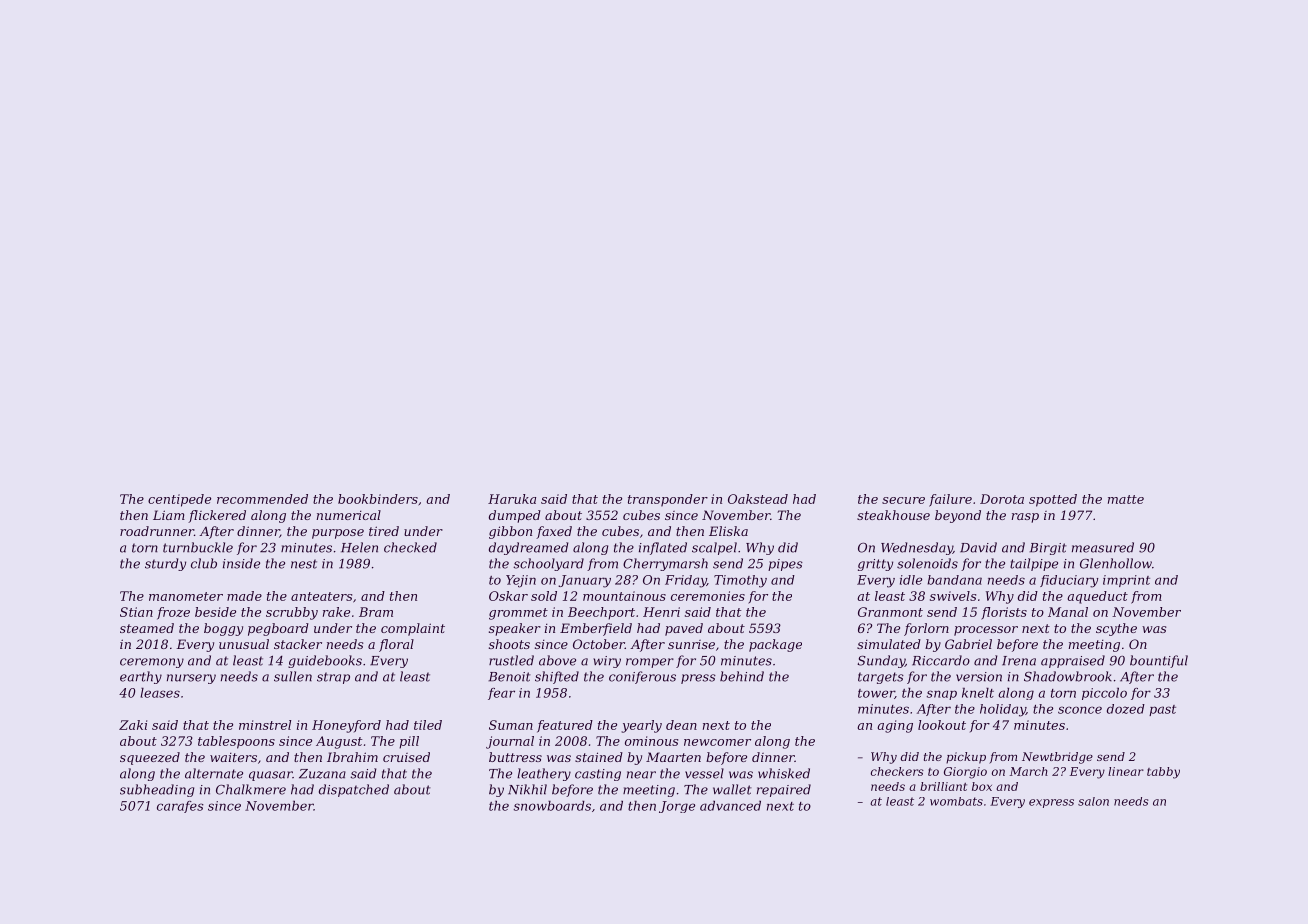 The image size is (1308, 924). Describe the element at coordinates (1048, 549) in the screenshot. I see `Birgit` at that location.
